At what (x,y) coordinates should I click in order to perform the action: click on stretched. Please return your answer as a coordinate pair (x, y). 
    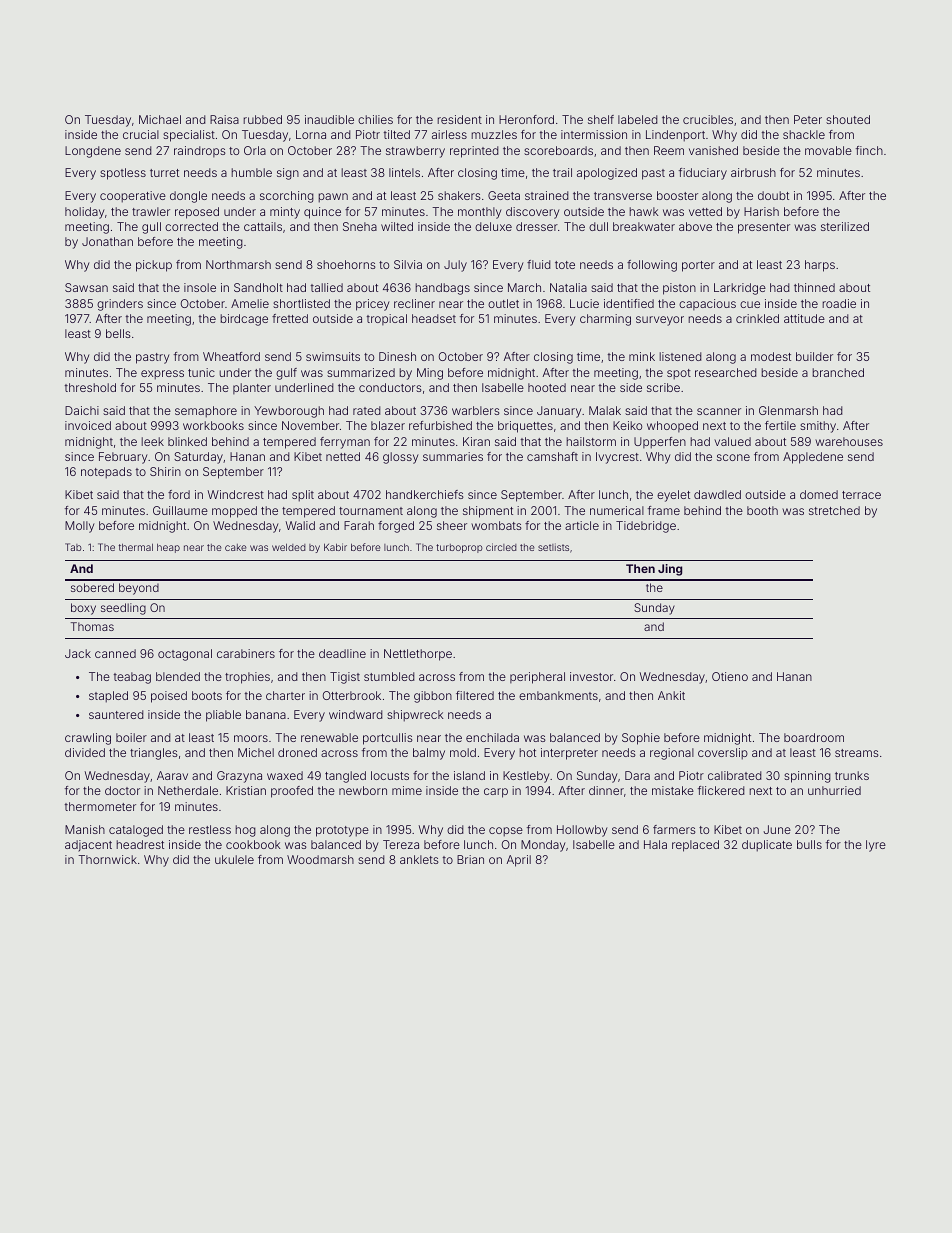
    Looking at the image, I should click on (834, 510).
